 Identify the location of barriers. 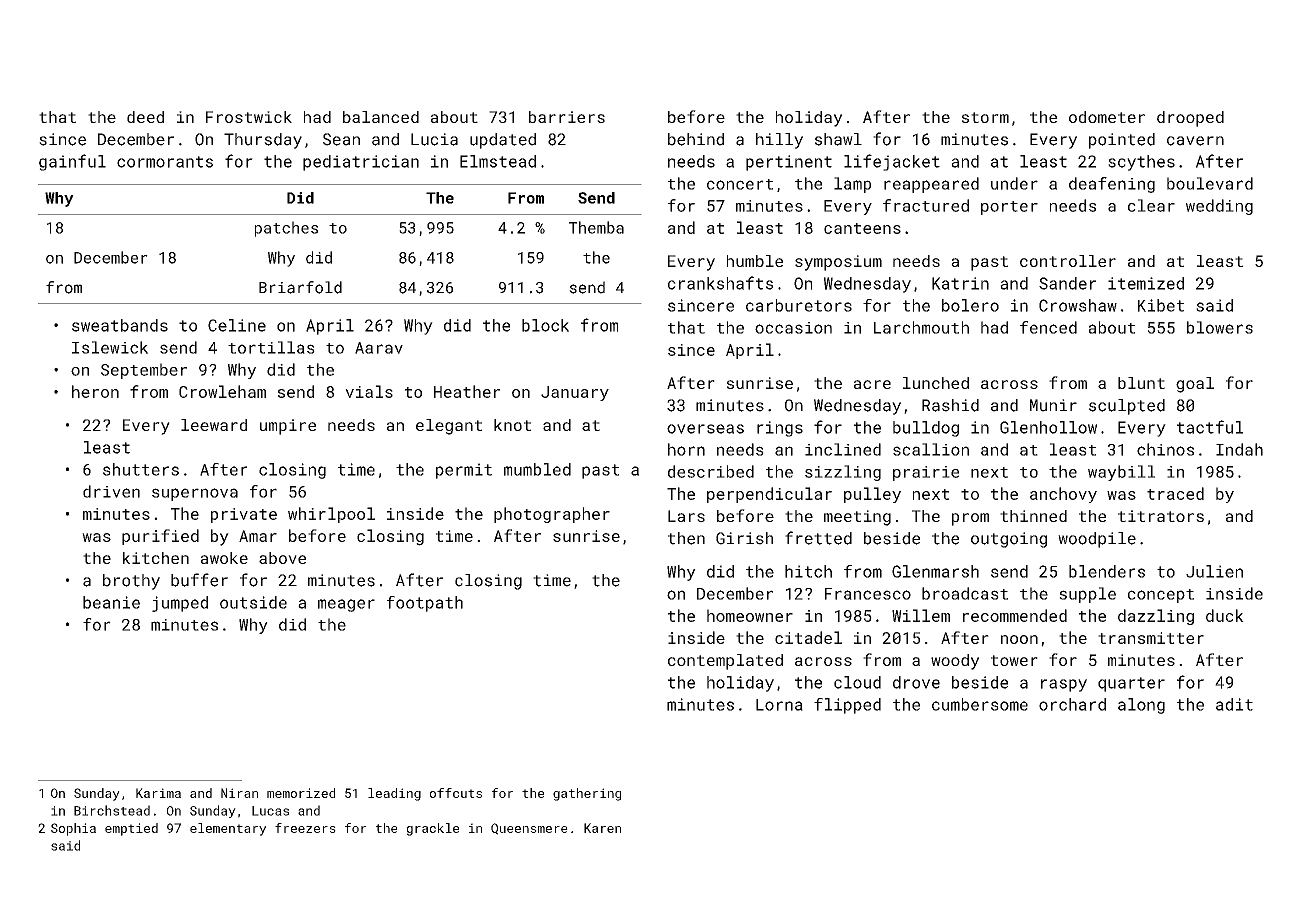
(567, 117).
